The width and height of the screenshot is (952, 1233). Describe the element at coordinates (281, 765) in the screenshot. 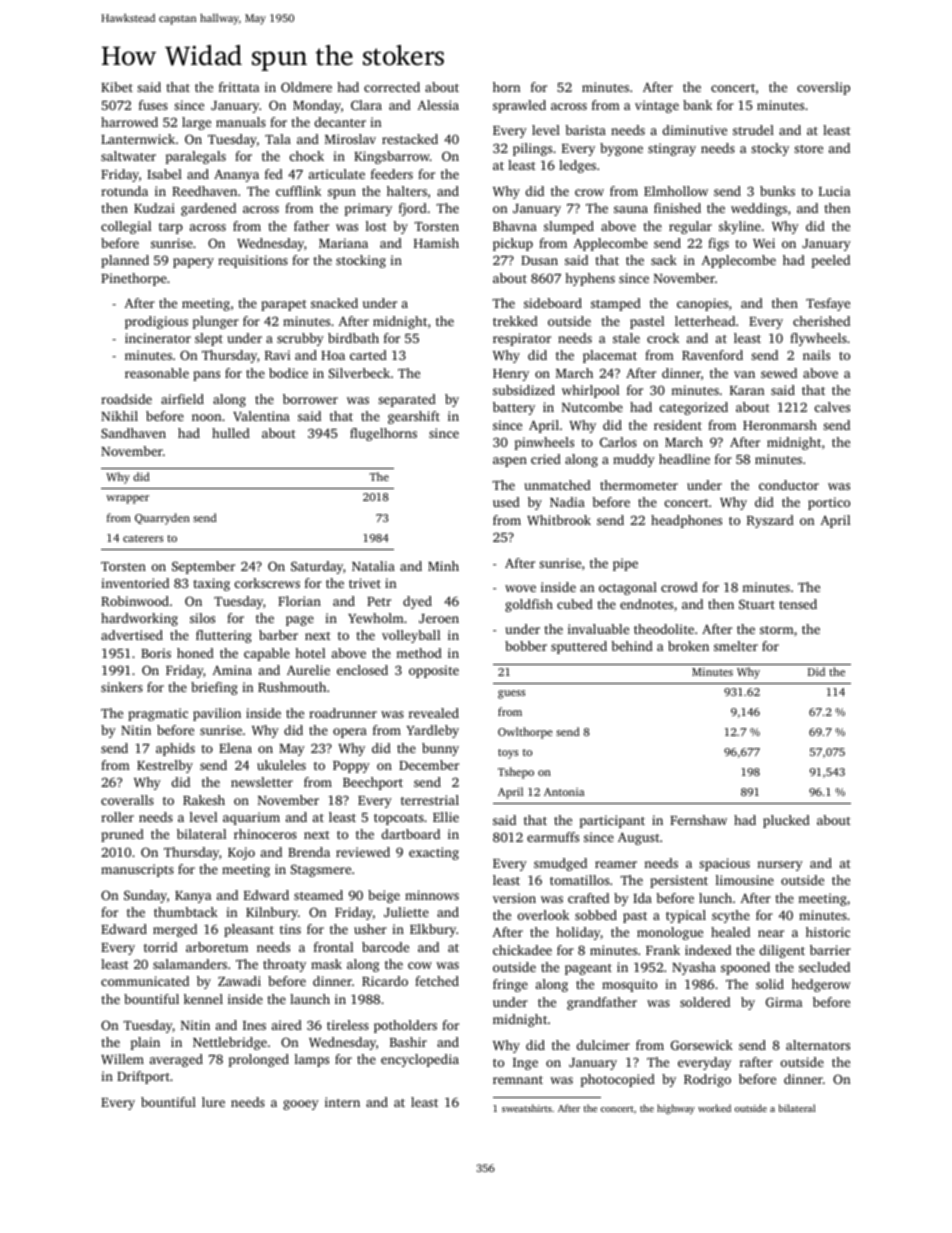

I see `ukuleles` at that location.
